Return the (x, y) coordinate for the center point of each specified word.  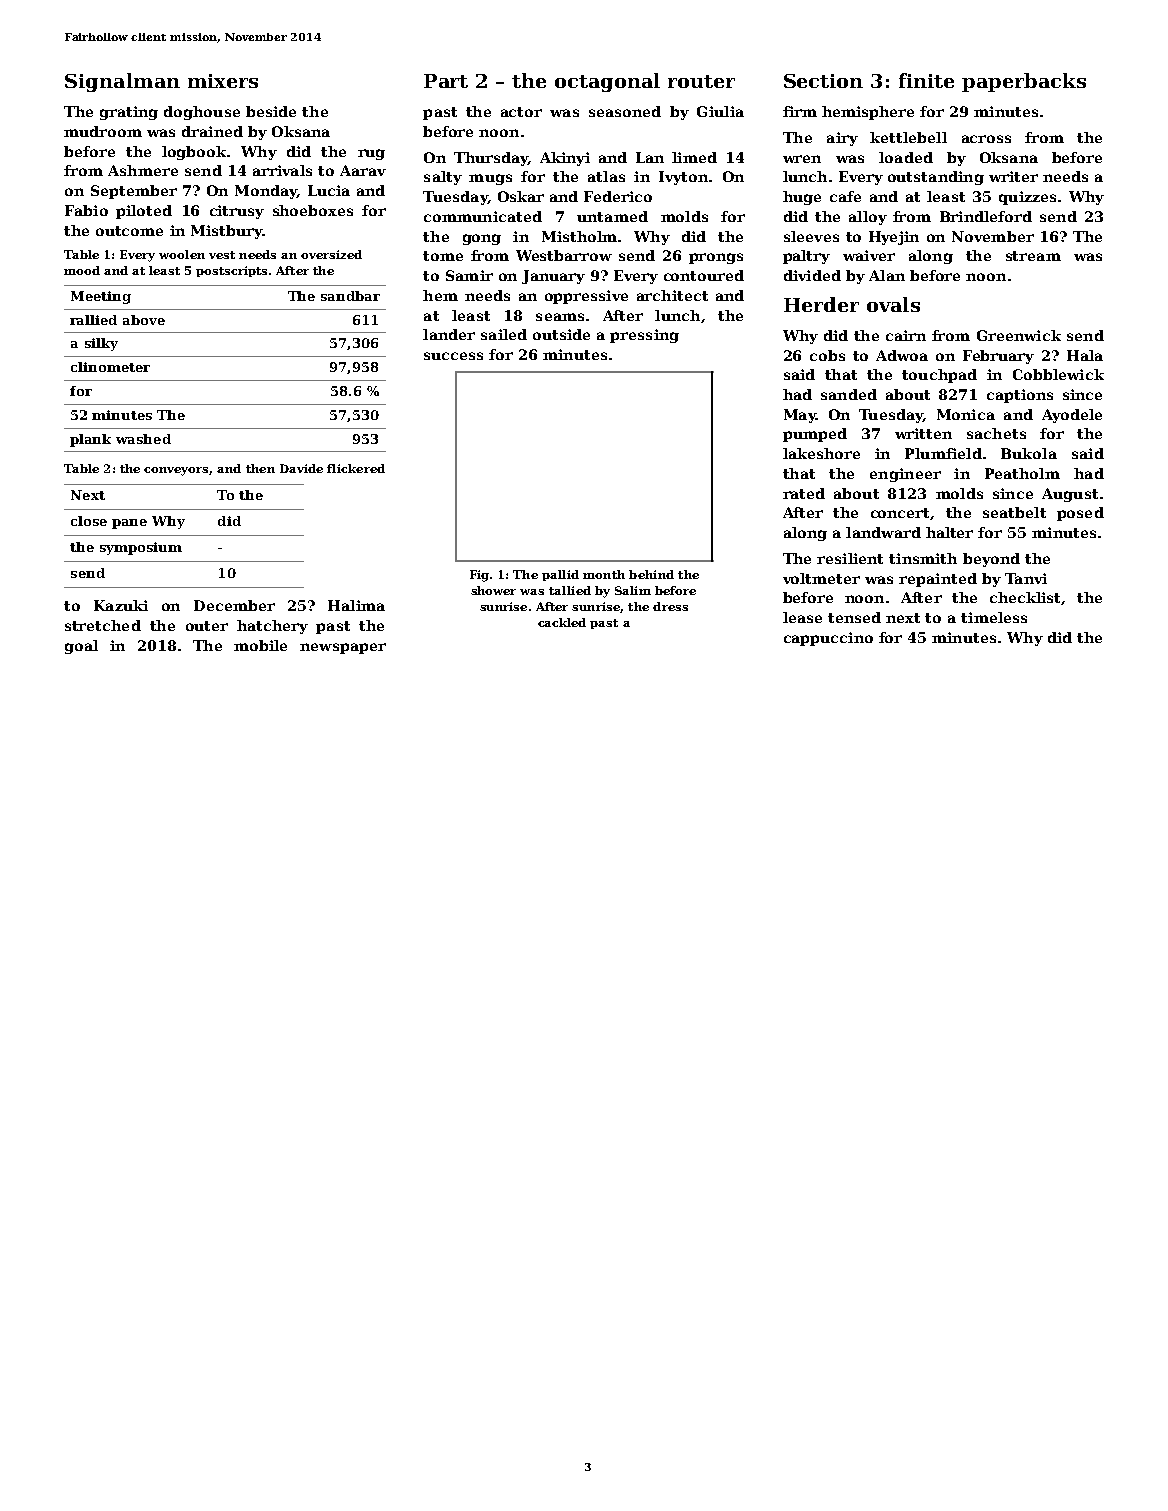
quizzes (1027, 198)
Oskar (521, 196)
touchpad (939, 376)
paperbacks (1024, 82)
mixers (223, 81)
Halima (356, 605)
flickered (356, 468)
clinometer (110, 367)
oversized (331, 254)
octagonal (607, 82)
